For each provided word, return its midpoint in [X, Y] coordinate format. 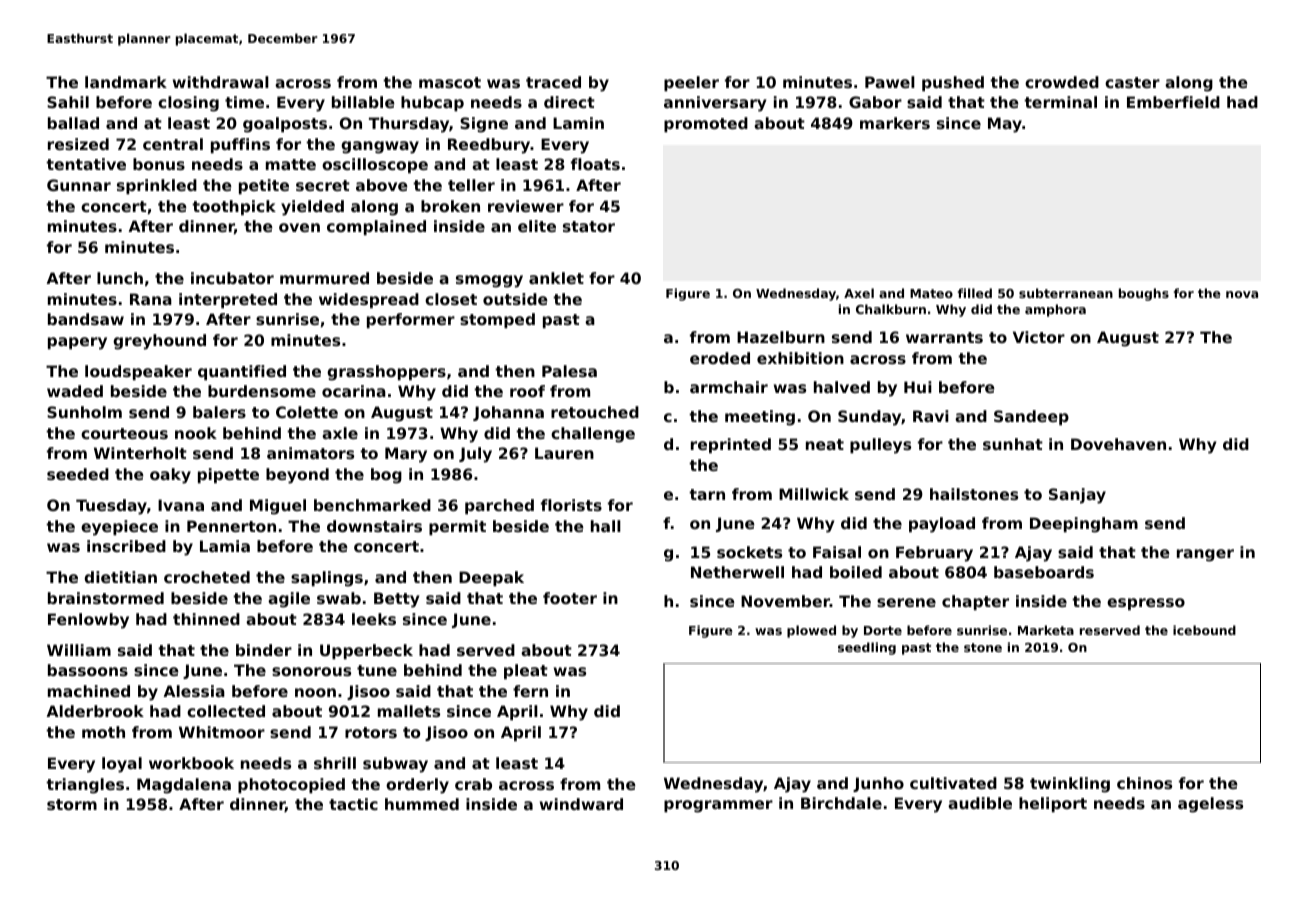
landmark [126, 82]
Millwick [814, 494]
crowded [1062, 82]
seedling [867, 648]
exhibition [800, 358]
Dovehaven [1118, 444]
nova [1242, 294]
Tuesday [111, 507]
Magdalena [184, 786]
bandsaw [86, 319]
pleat [526, 671]
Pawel [890, 82]
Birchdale [841, 803]
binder [264, 650]
